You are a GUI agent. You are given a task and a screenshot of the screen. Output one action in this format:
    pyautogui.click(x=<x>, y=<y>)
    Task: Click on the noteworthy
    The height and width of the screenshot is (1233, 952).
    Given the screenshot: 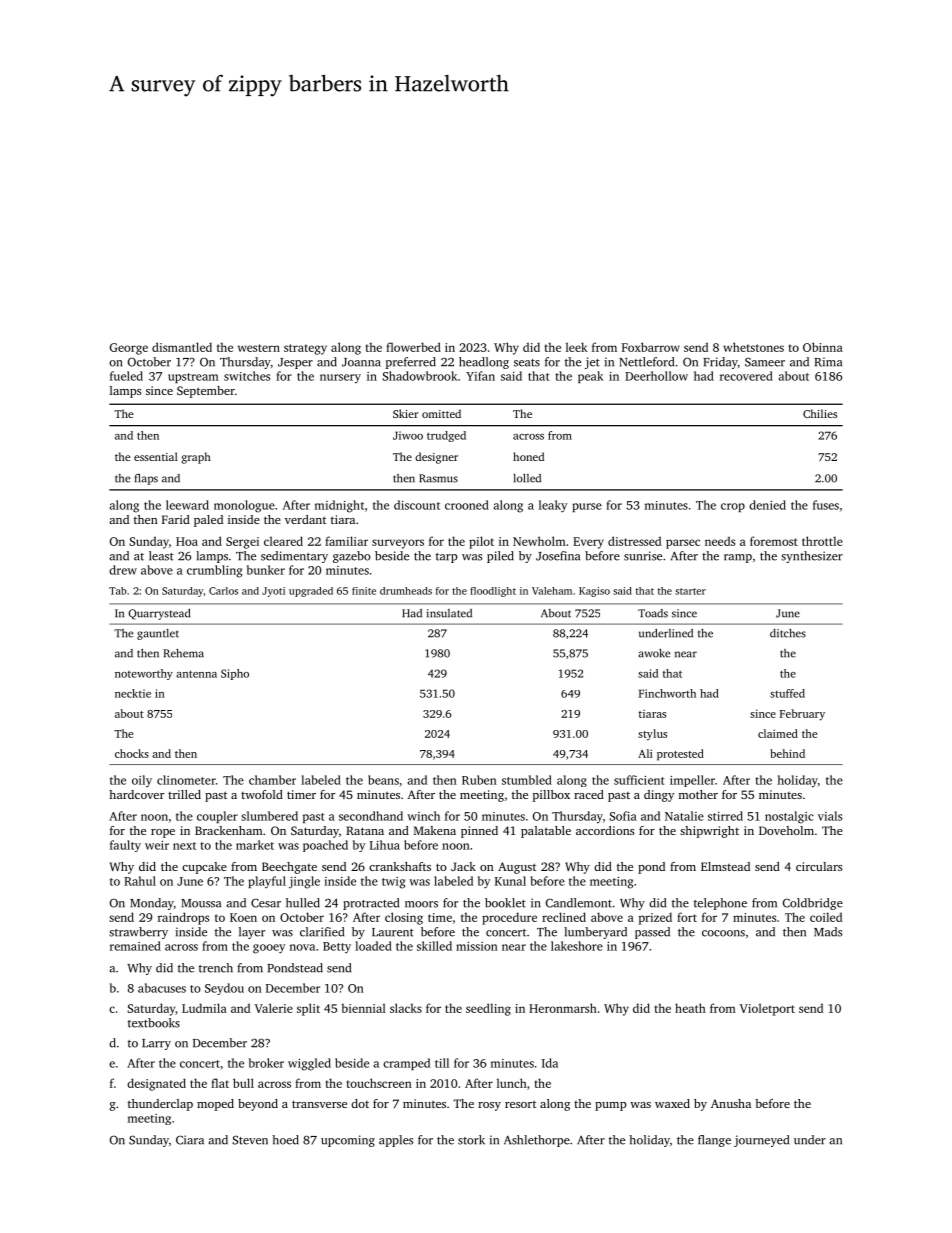 What is the action you would take?
    pyautogui.click(x=144, y=674)
